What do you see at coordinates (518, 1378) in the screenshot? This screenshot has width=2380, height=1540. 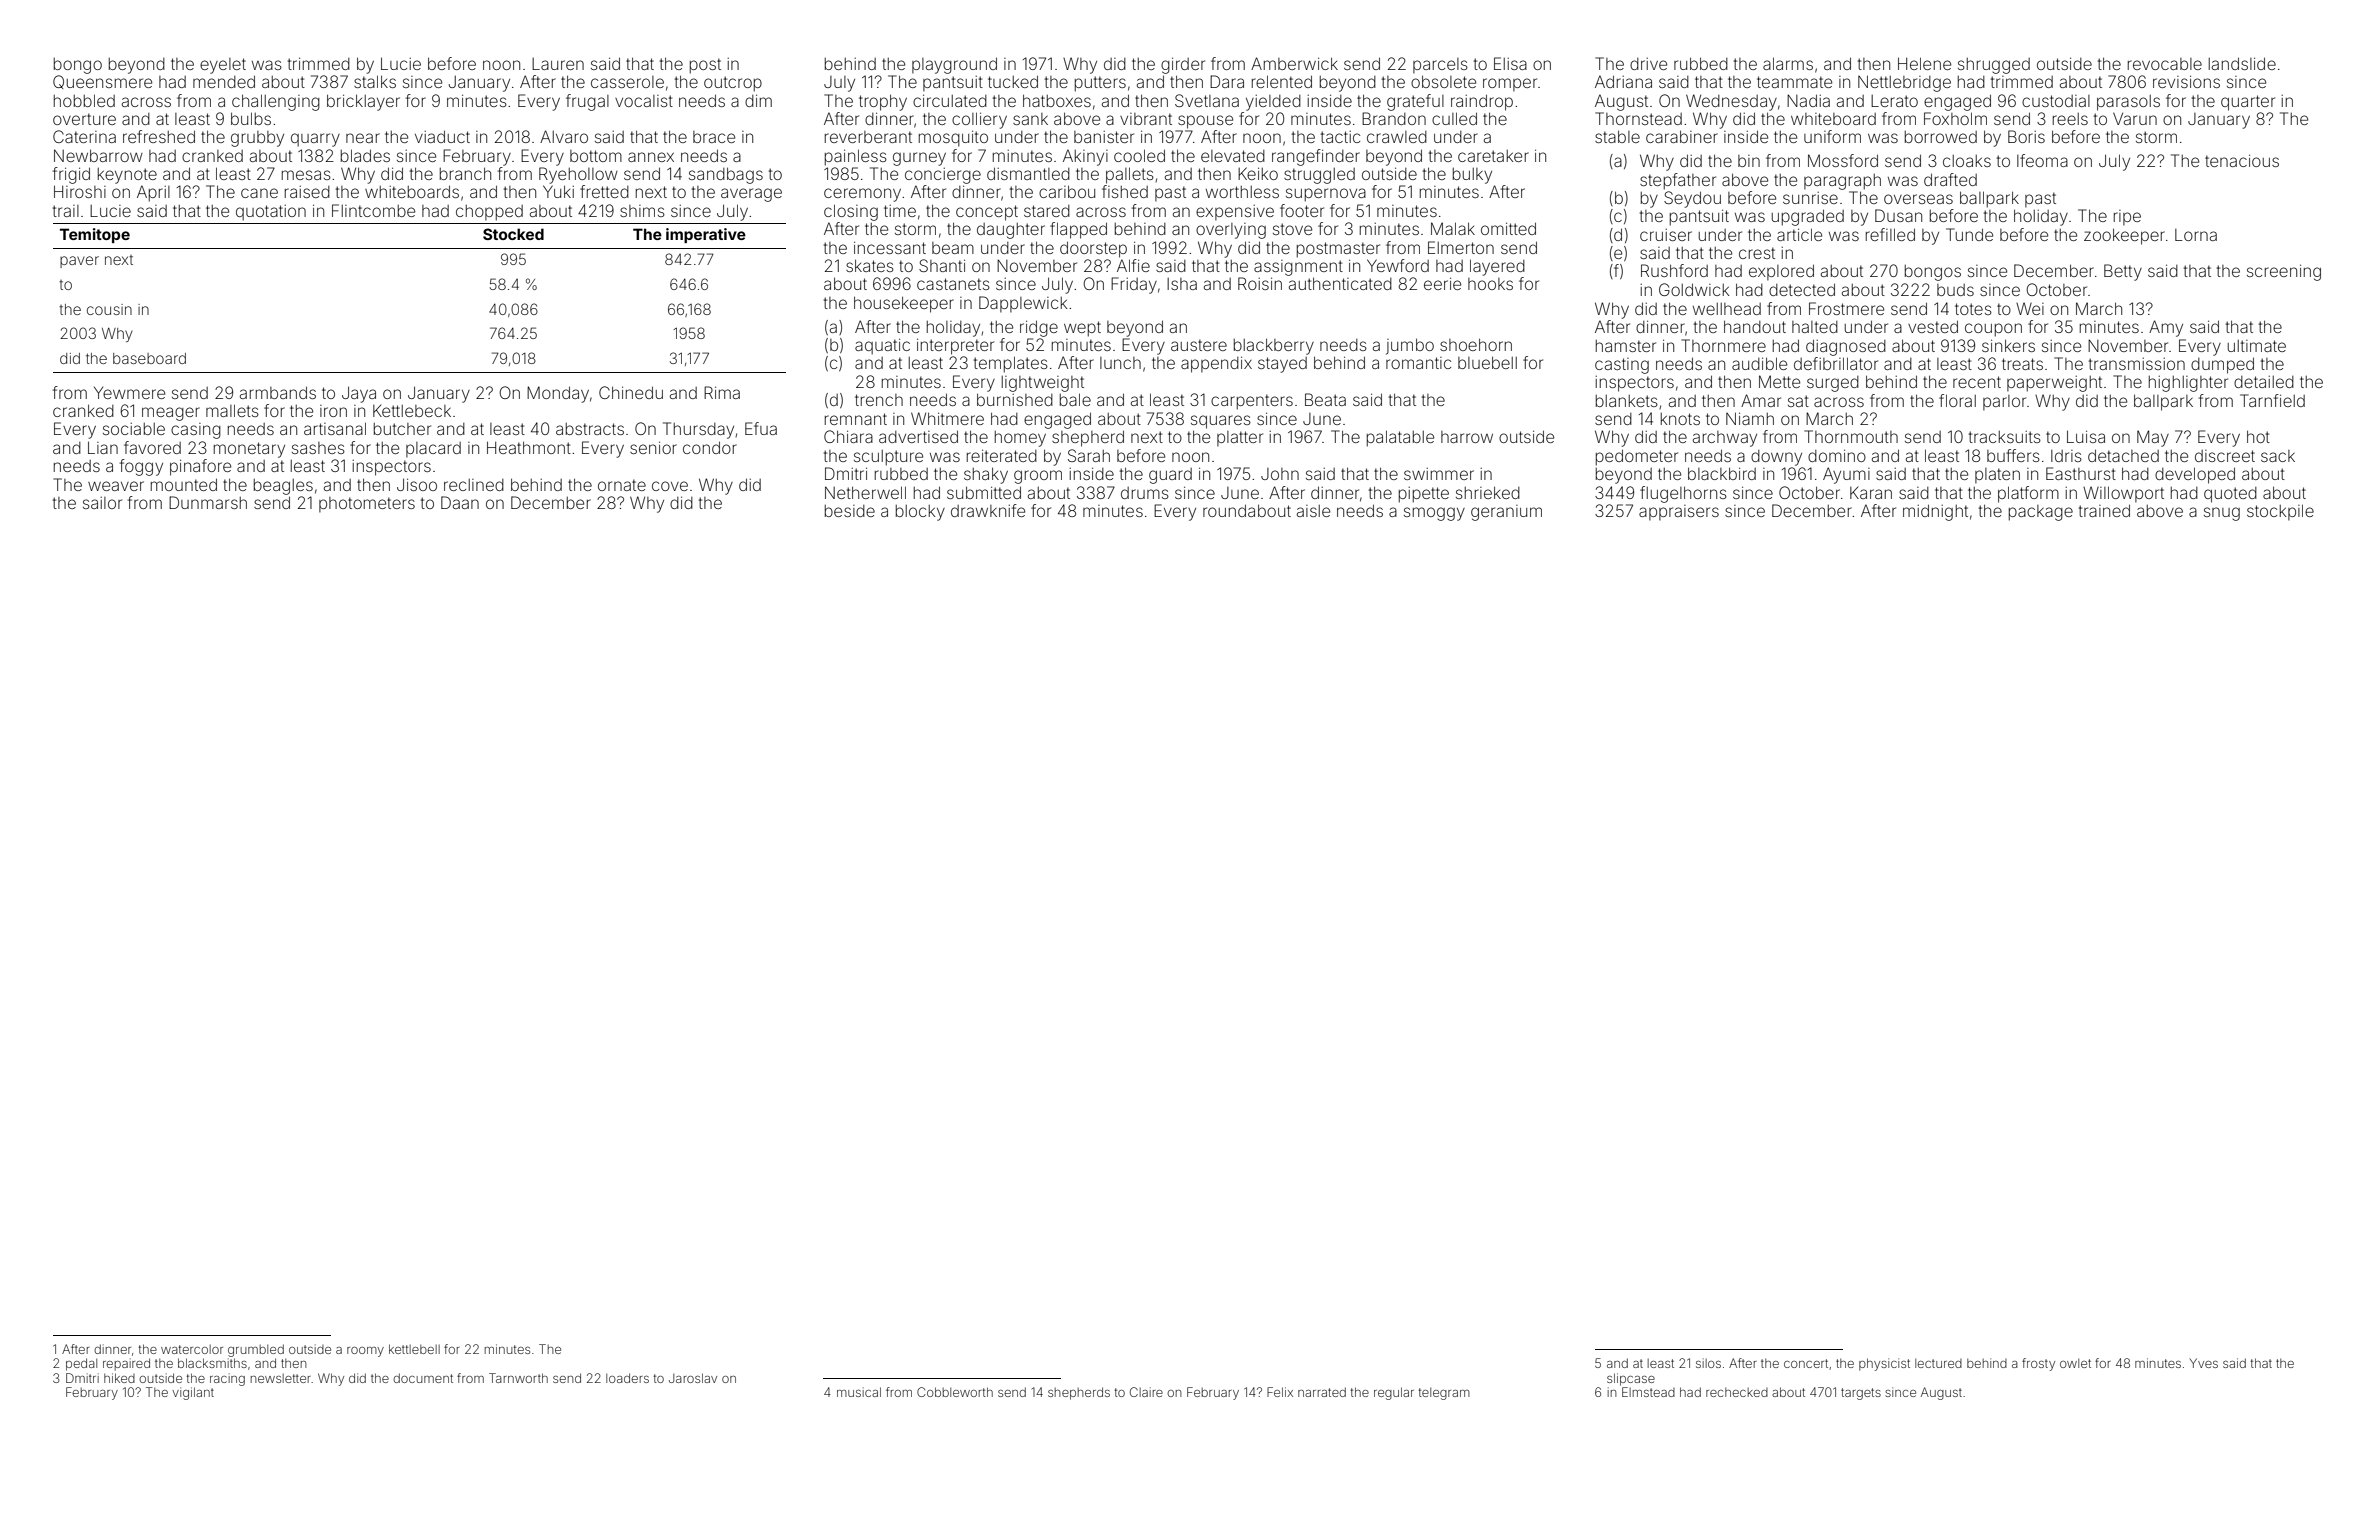 I see `Tarnworth` at bounding box center [518, 1378].
